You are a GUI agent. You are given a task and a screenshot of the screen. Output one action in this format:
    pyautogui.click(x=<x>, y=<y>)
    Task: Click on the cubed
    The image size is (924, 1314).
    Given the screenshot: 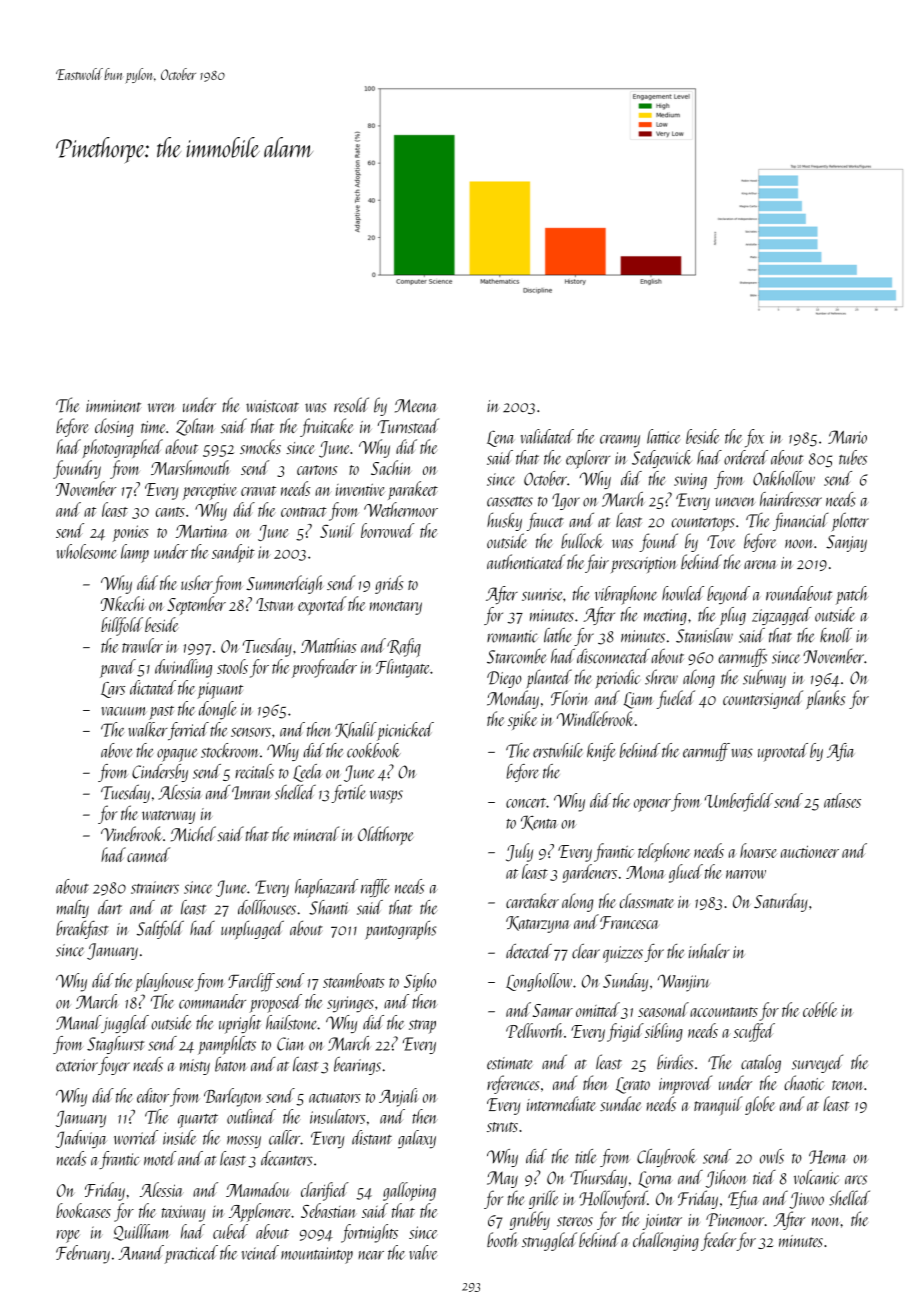 What is the action you would take?
    pyautogui.click(x=230, y=1231)
